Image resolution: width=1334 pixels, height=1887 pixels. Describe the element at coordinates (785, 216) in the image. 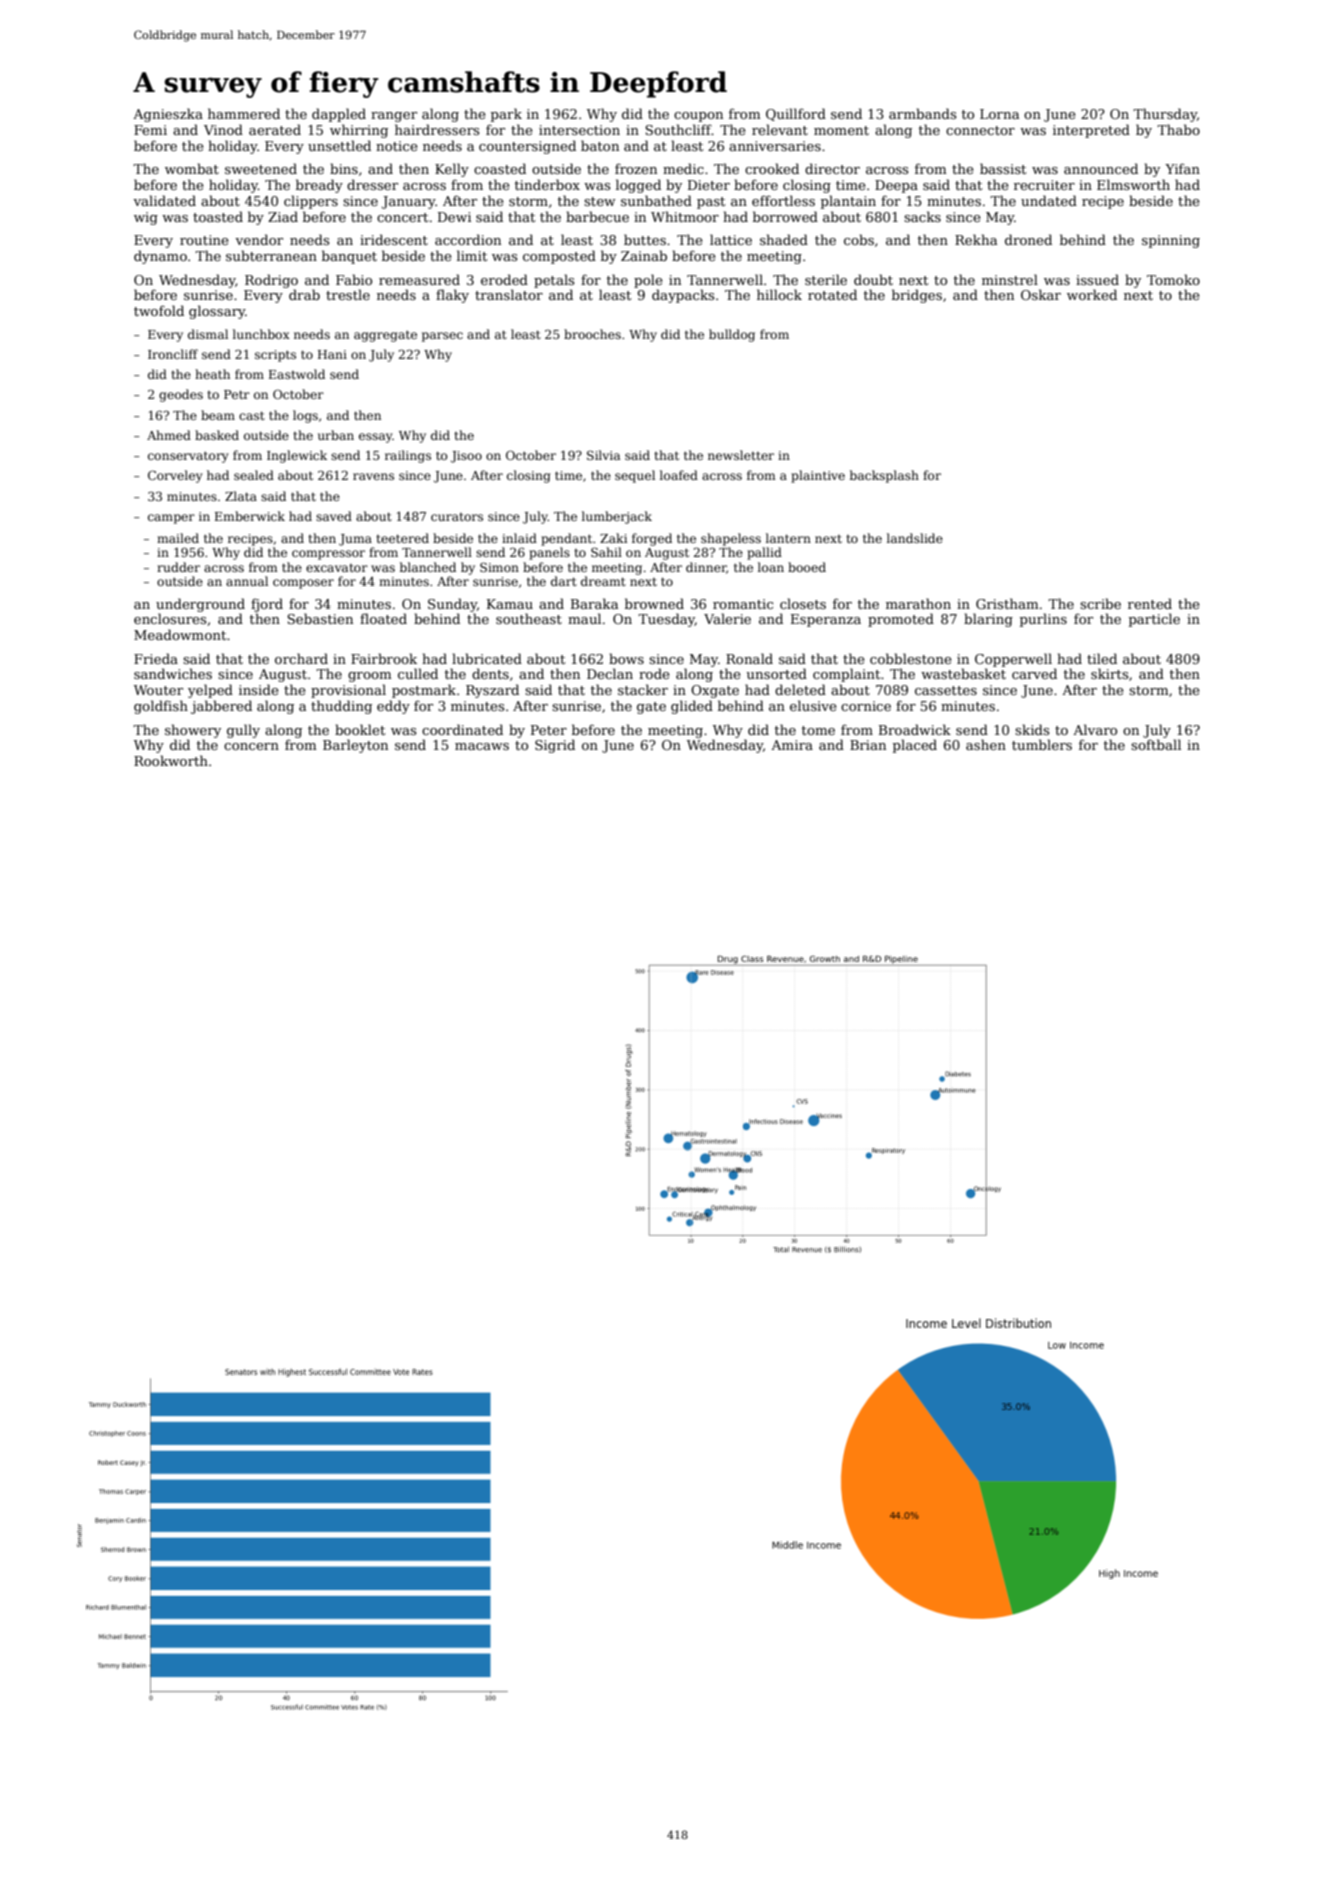

I see `borrowed` at that location.
